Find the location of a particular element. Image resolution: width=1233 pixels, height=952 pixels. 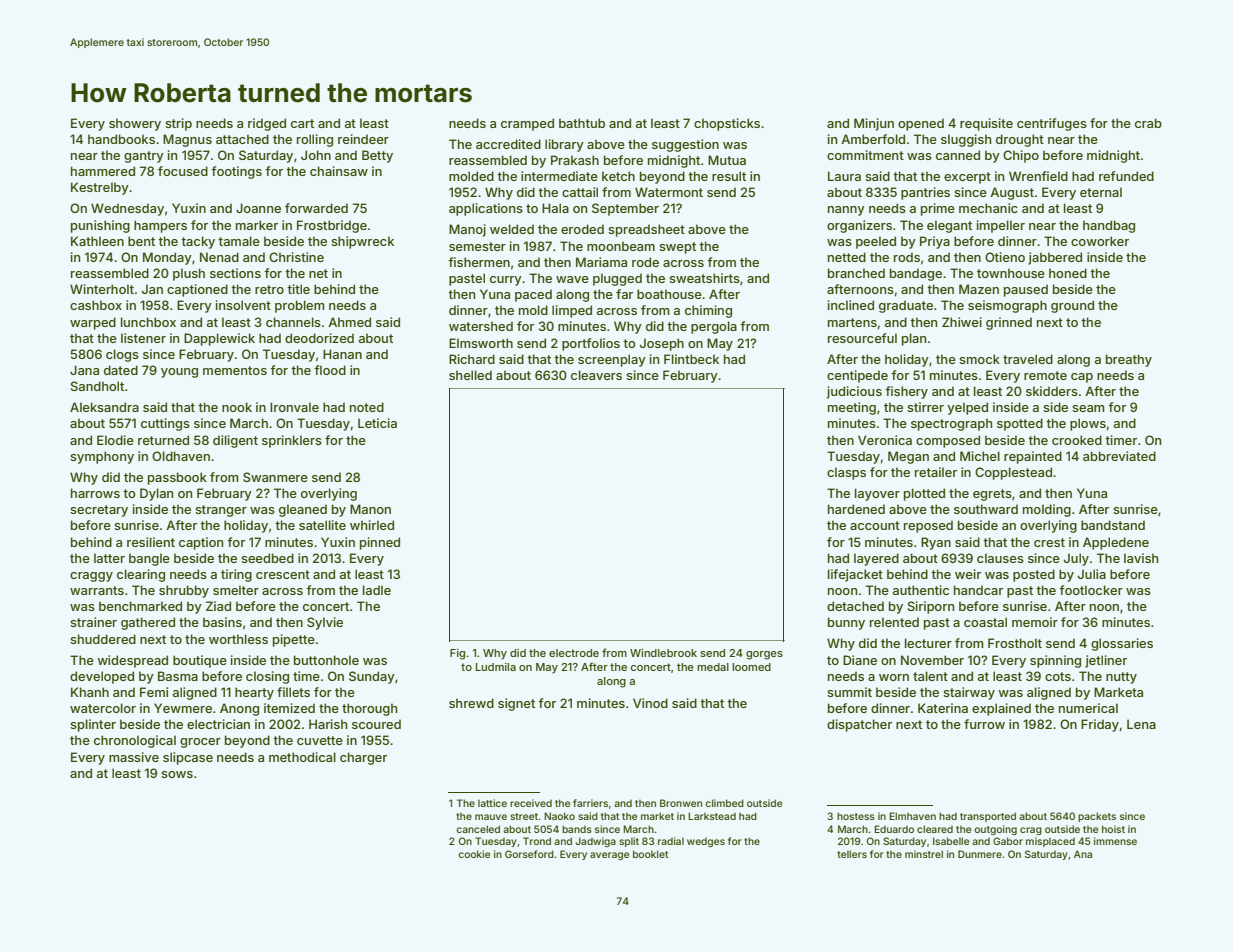

Dunmere is located at coordinates (980, 854).
